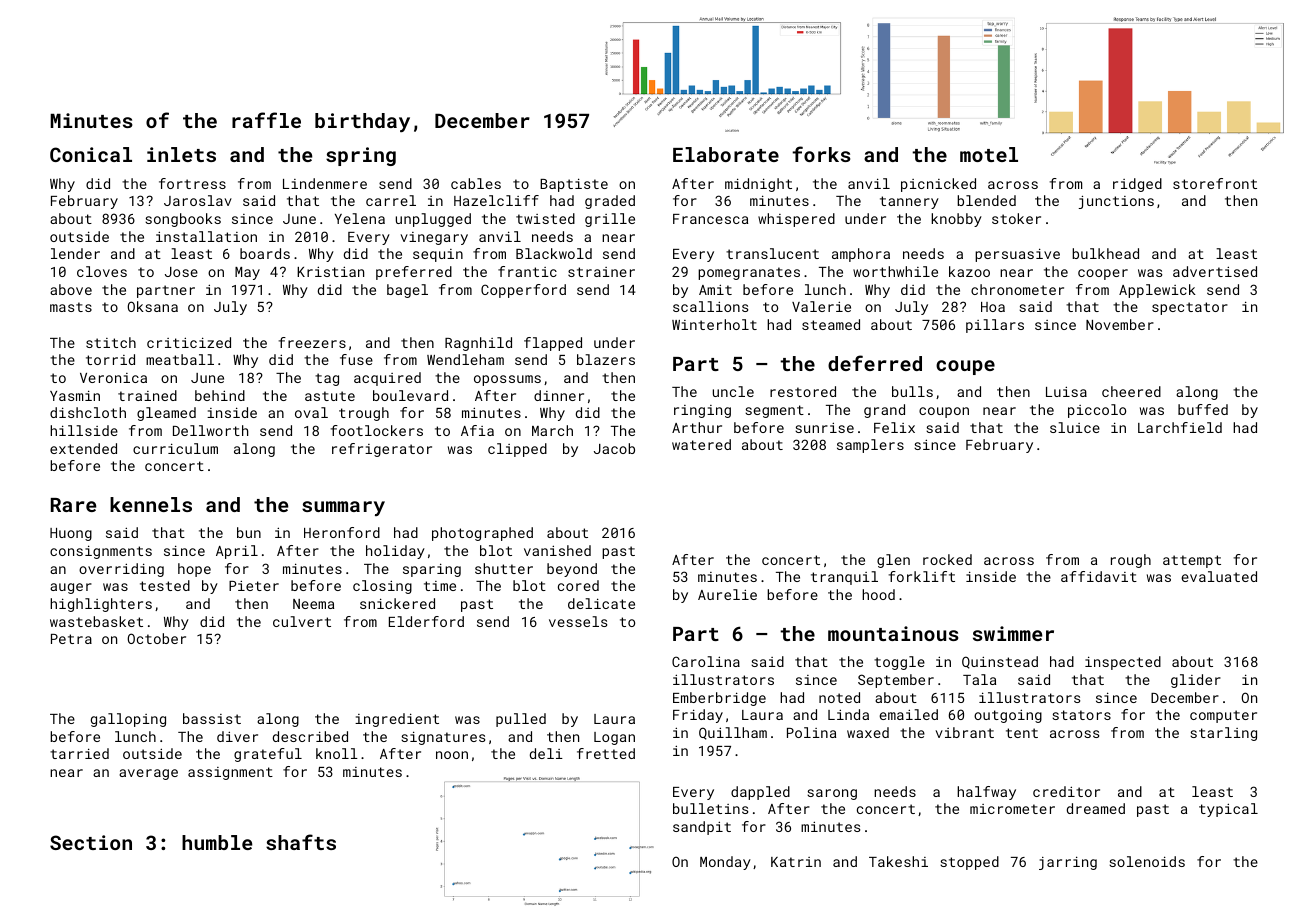 The height and width of the screenshot is (924, 1308). What do you see at coordinates (989, 154) in the screenshot?
I see `motel` at bounding box center [989, 154].
